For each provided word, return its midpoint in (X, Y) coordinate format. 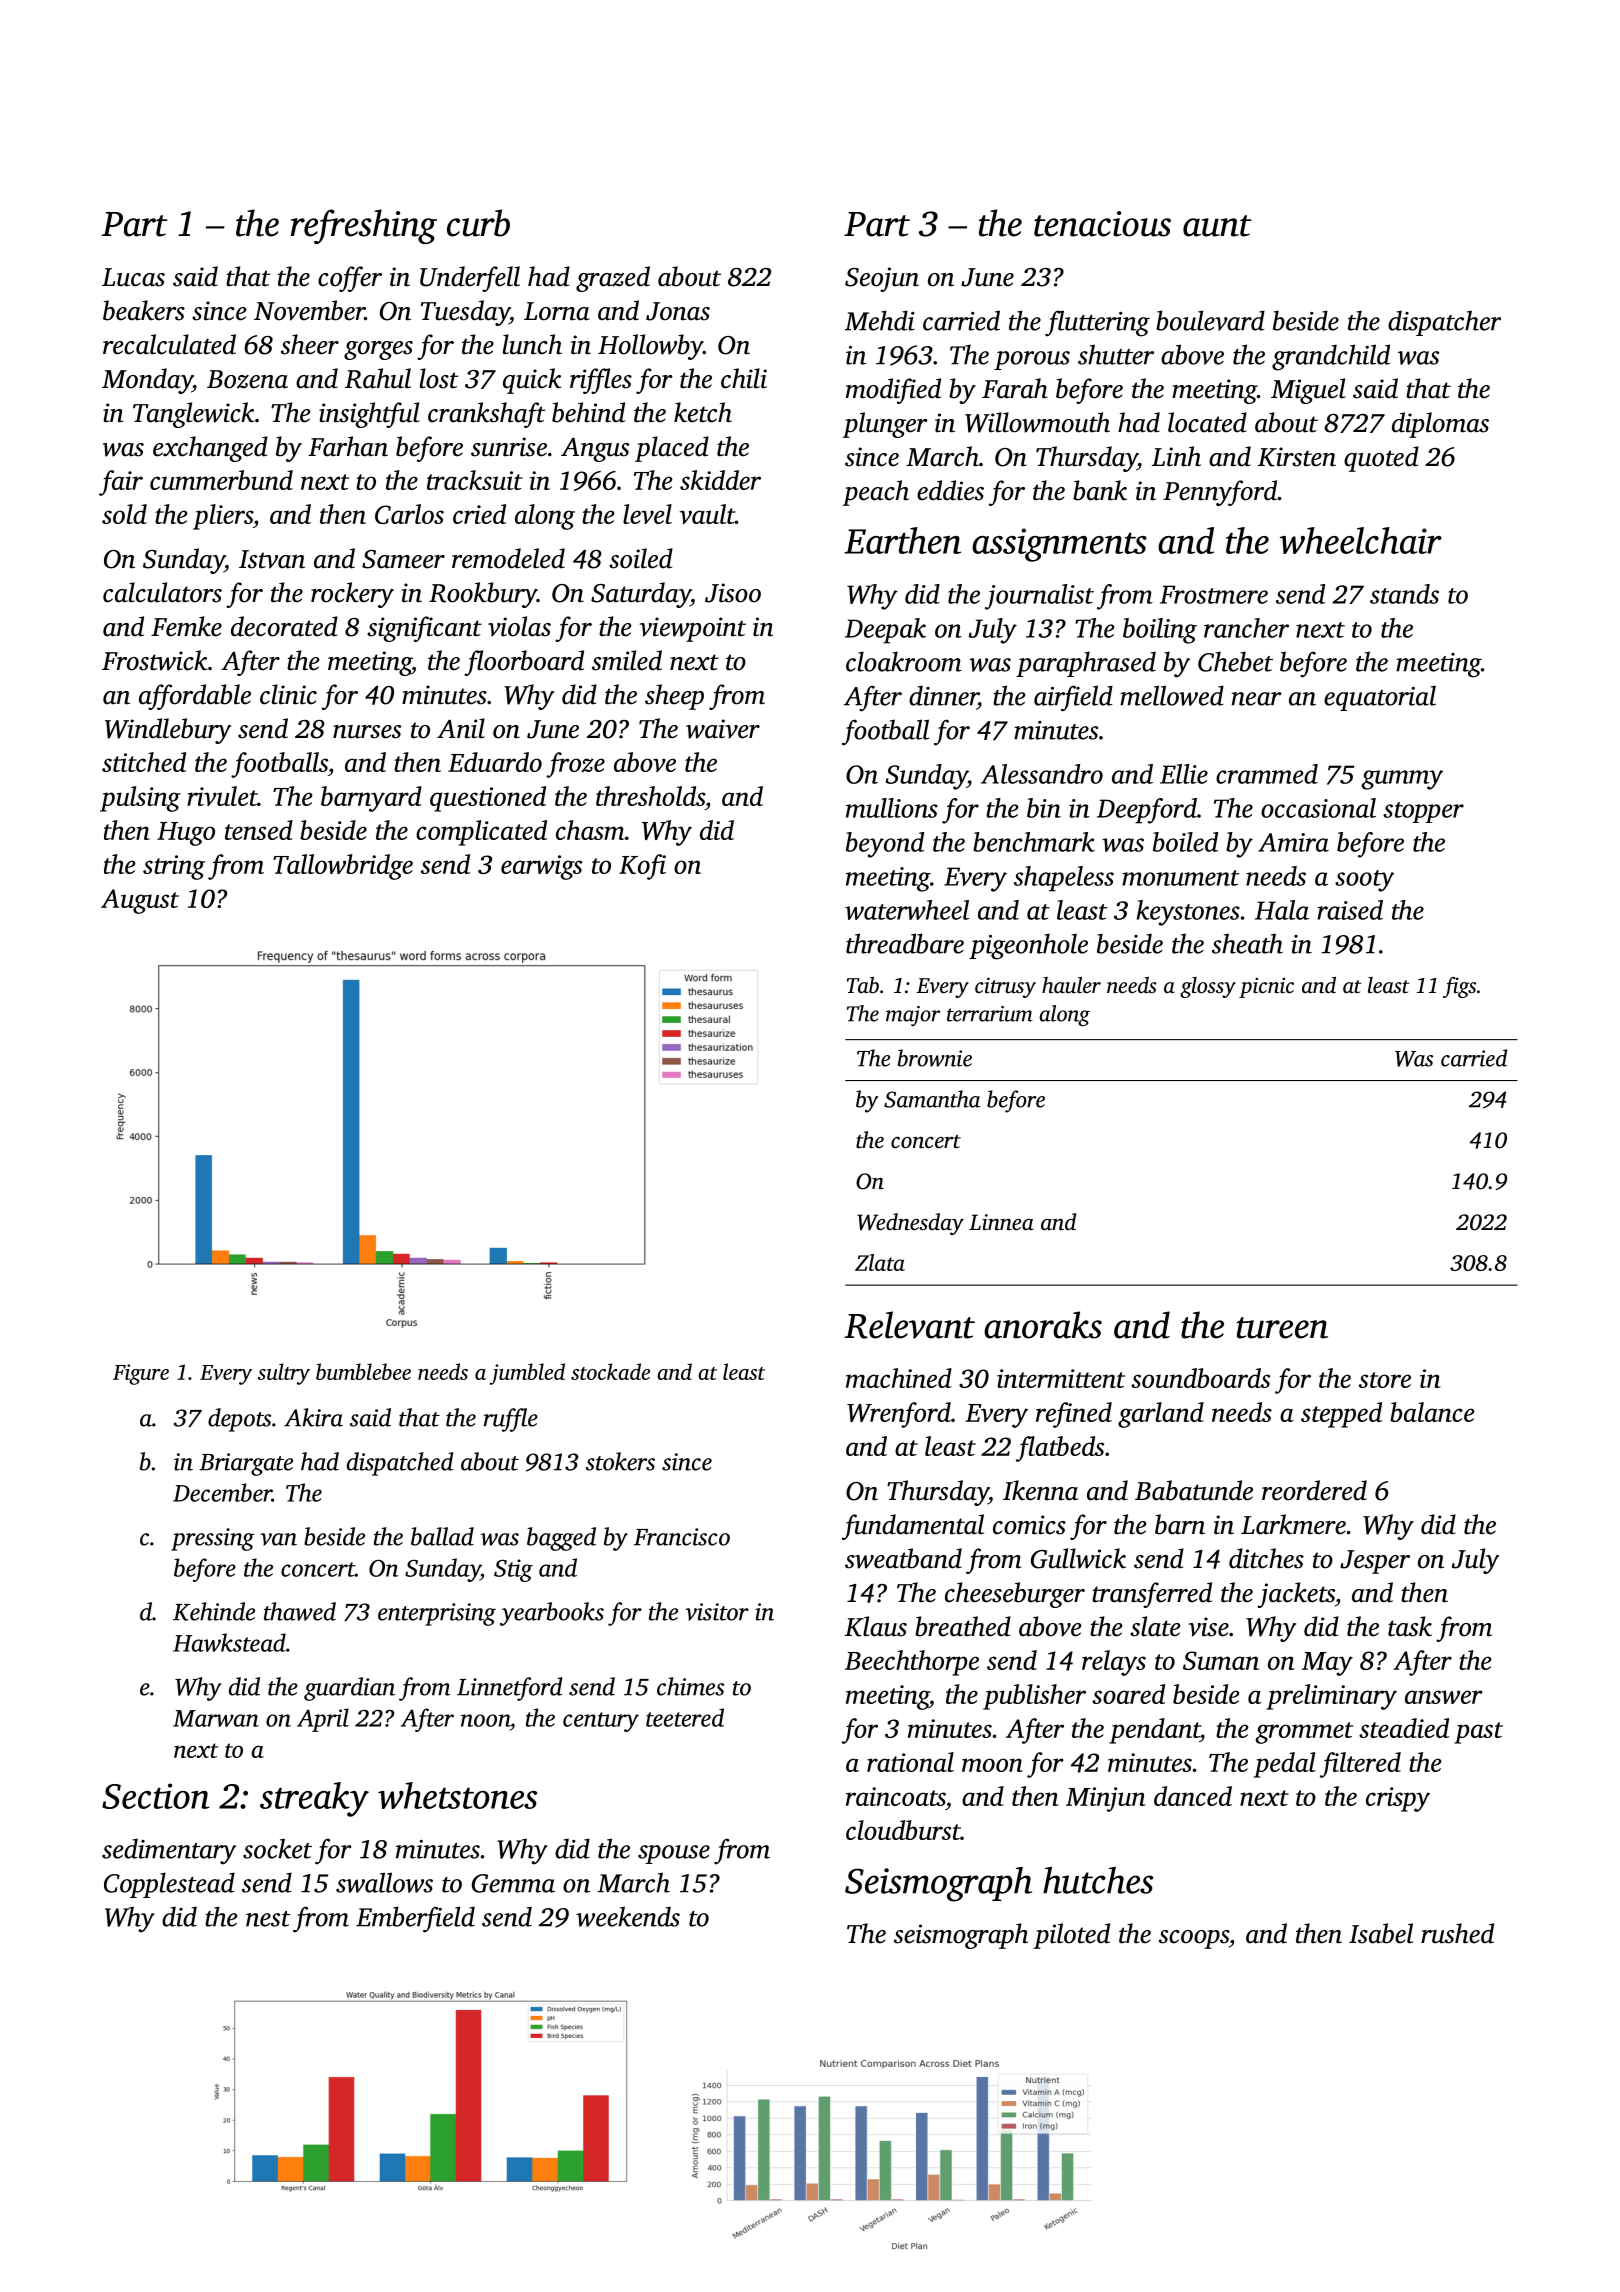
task (1410, 1626)
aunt (1217, 226)
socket (277, 1848)
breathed (963, 1626)
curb (478, 223)
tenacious (1102, 224)
